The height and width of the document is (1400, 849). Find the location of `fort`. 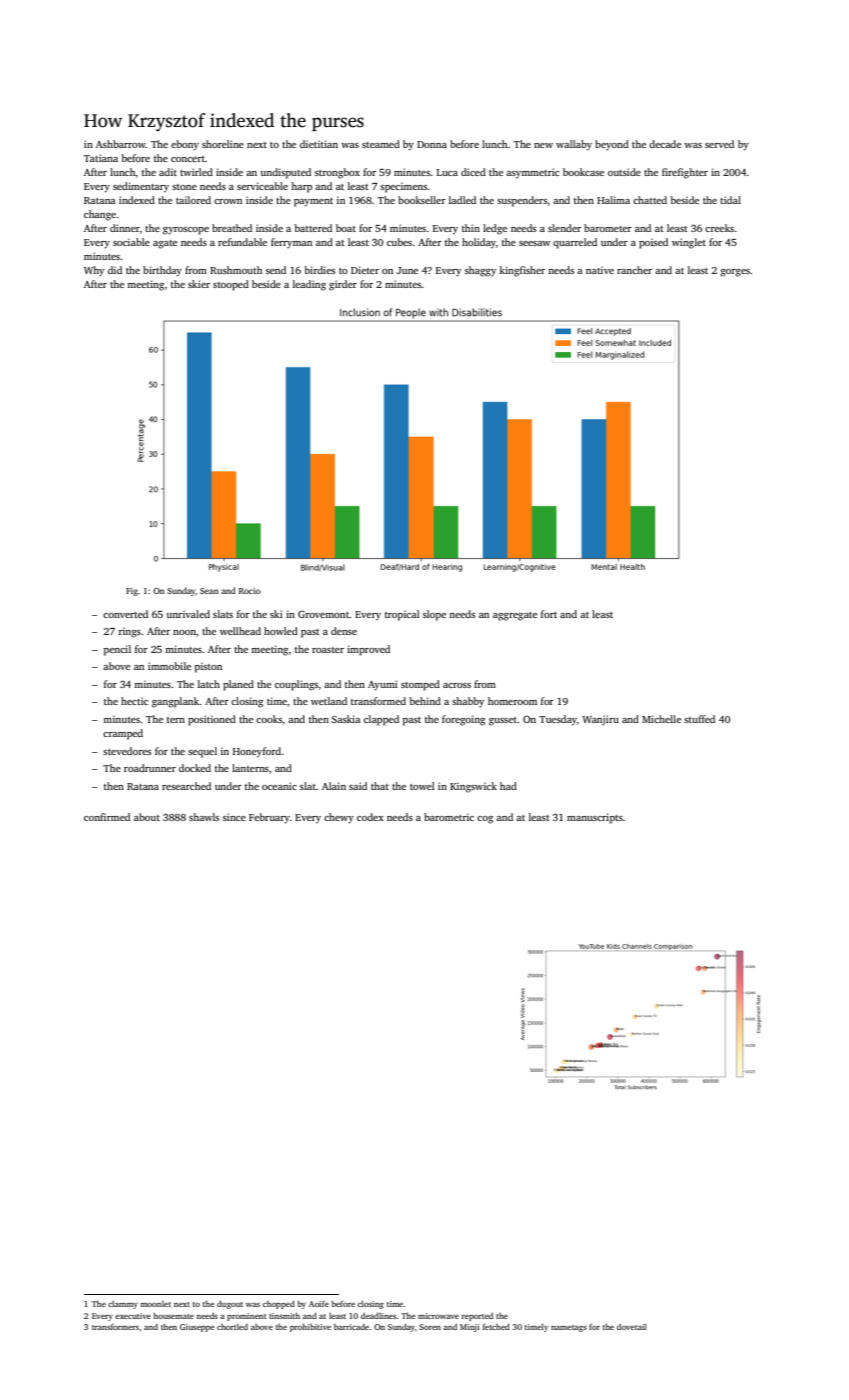

fort is located at coordinates (549, 614).
